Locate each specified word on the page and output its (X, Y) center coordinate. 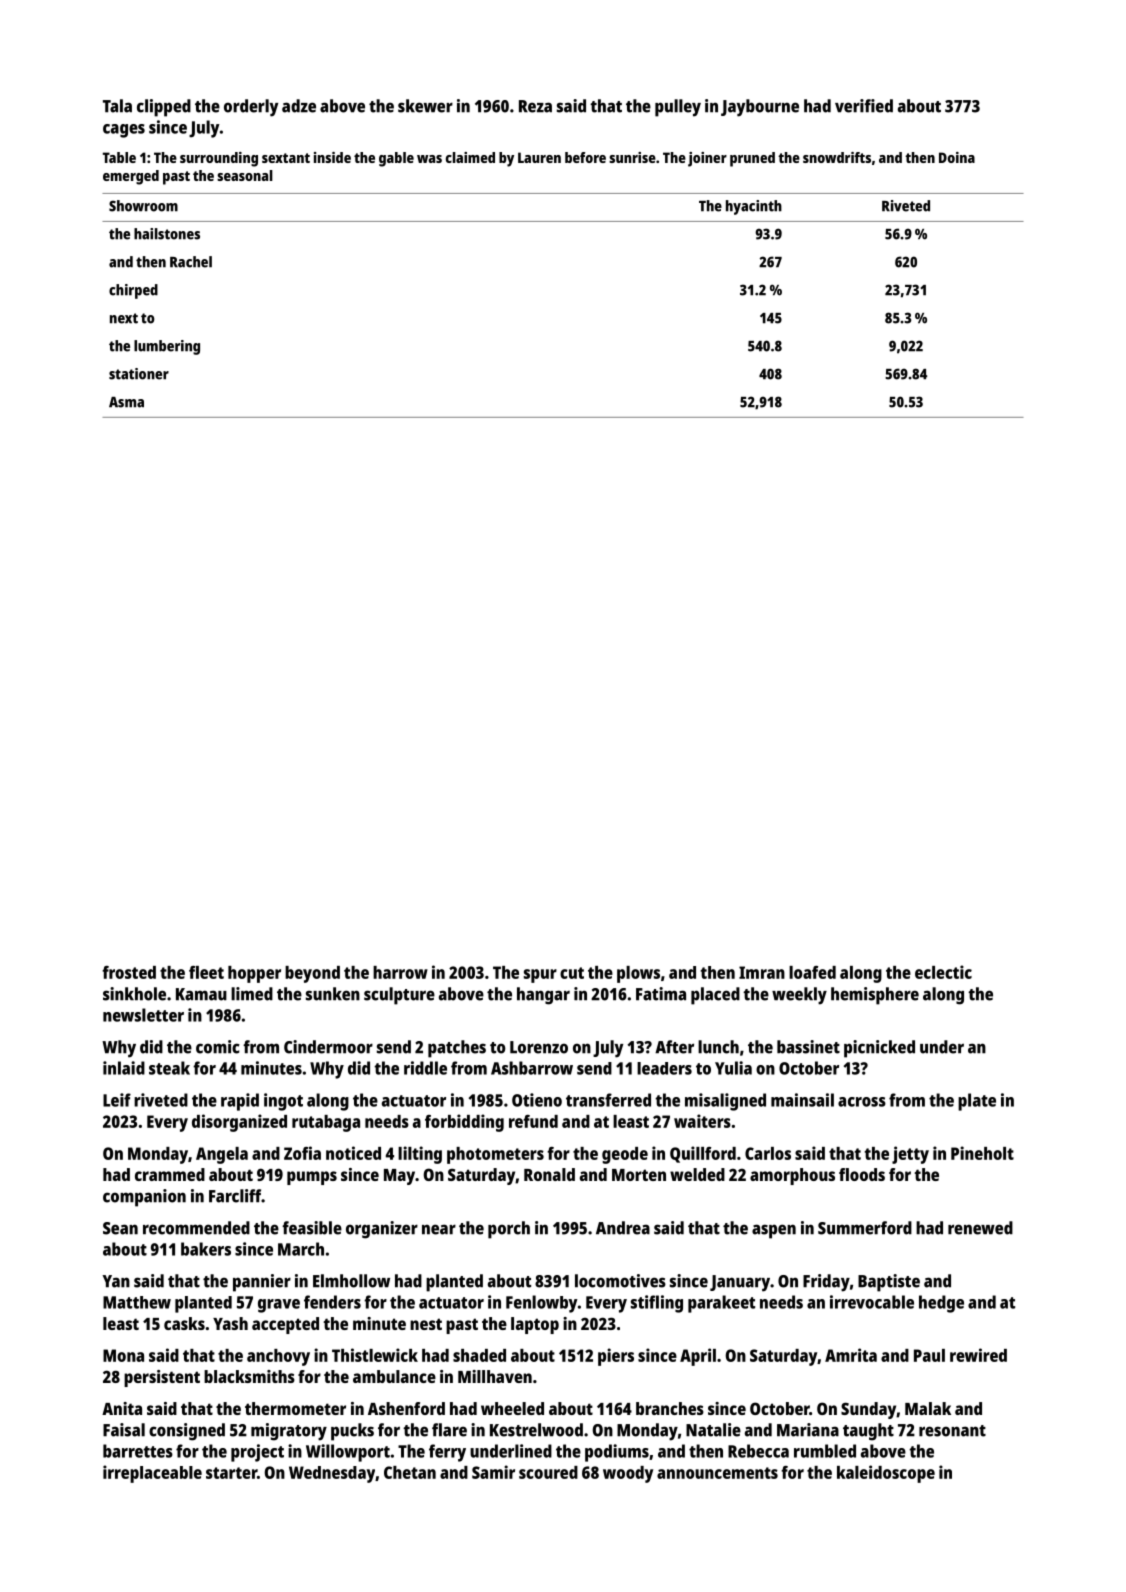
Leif (117, 1100)
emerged (131, 177)
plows (638, 974)
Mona (123, 1355)
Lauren (539, 157)
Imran (762, 972)
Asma (126, 402)
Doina (957, 157)
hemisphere (875, 996)
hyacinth (754, 207)
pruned (752, 159)
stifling (657, 1304)
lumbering (167, 347)
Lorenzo (539, 1047)
